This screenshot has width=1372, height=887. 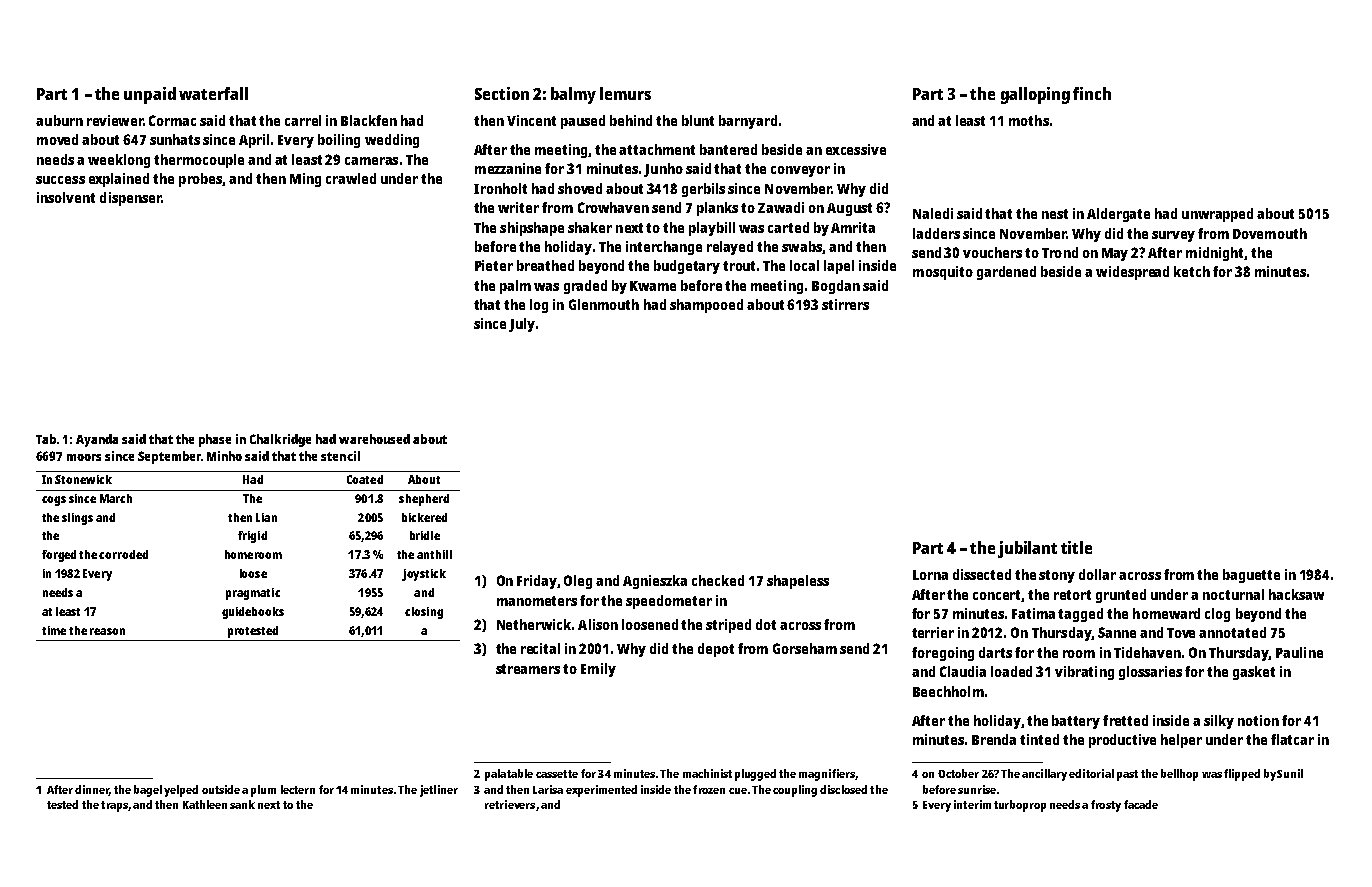 What do you see at coordinates (1299, 652) in the screenshot?
I see `Pauline` at bounding box center [1299, 652].
